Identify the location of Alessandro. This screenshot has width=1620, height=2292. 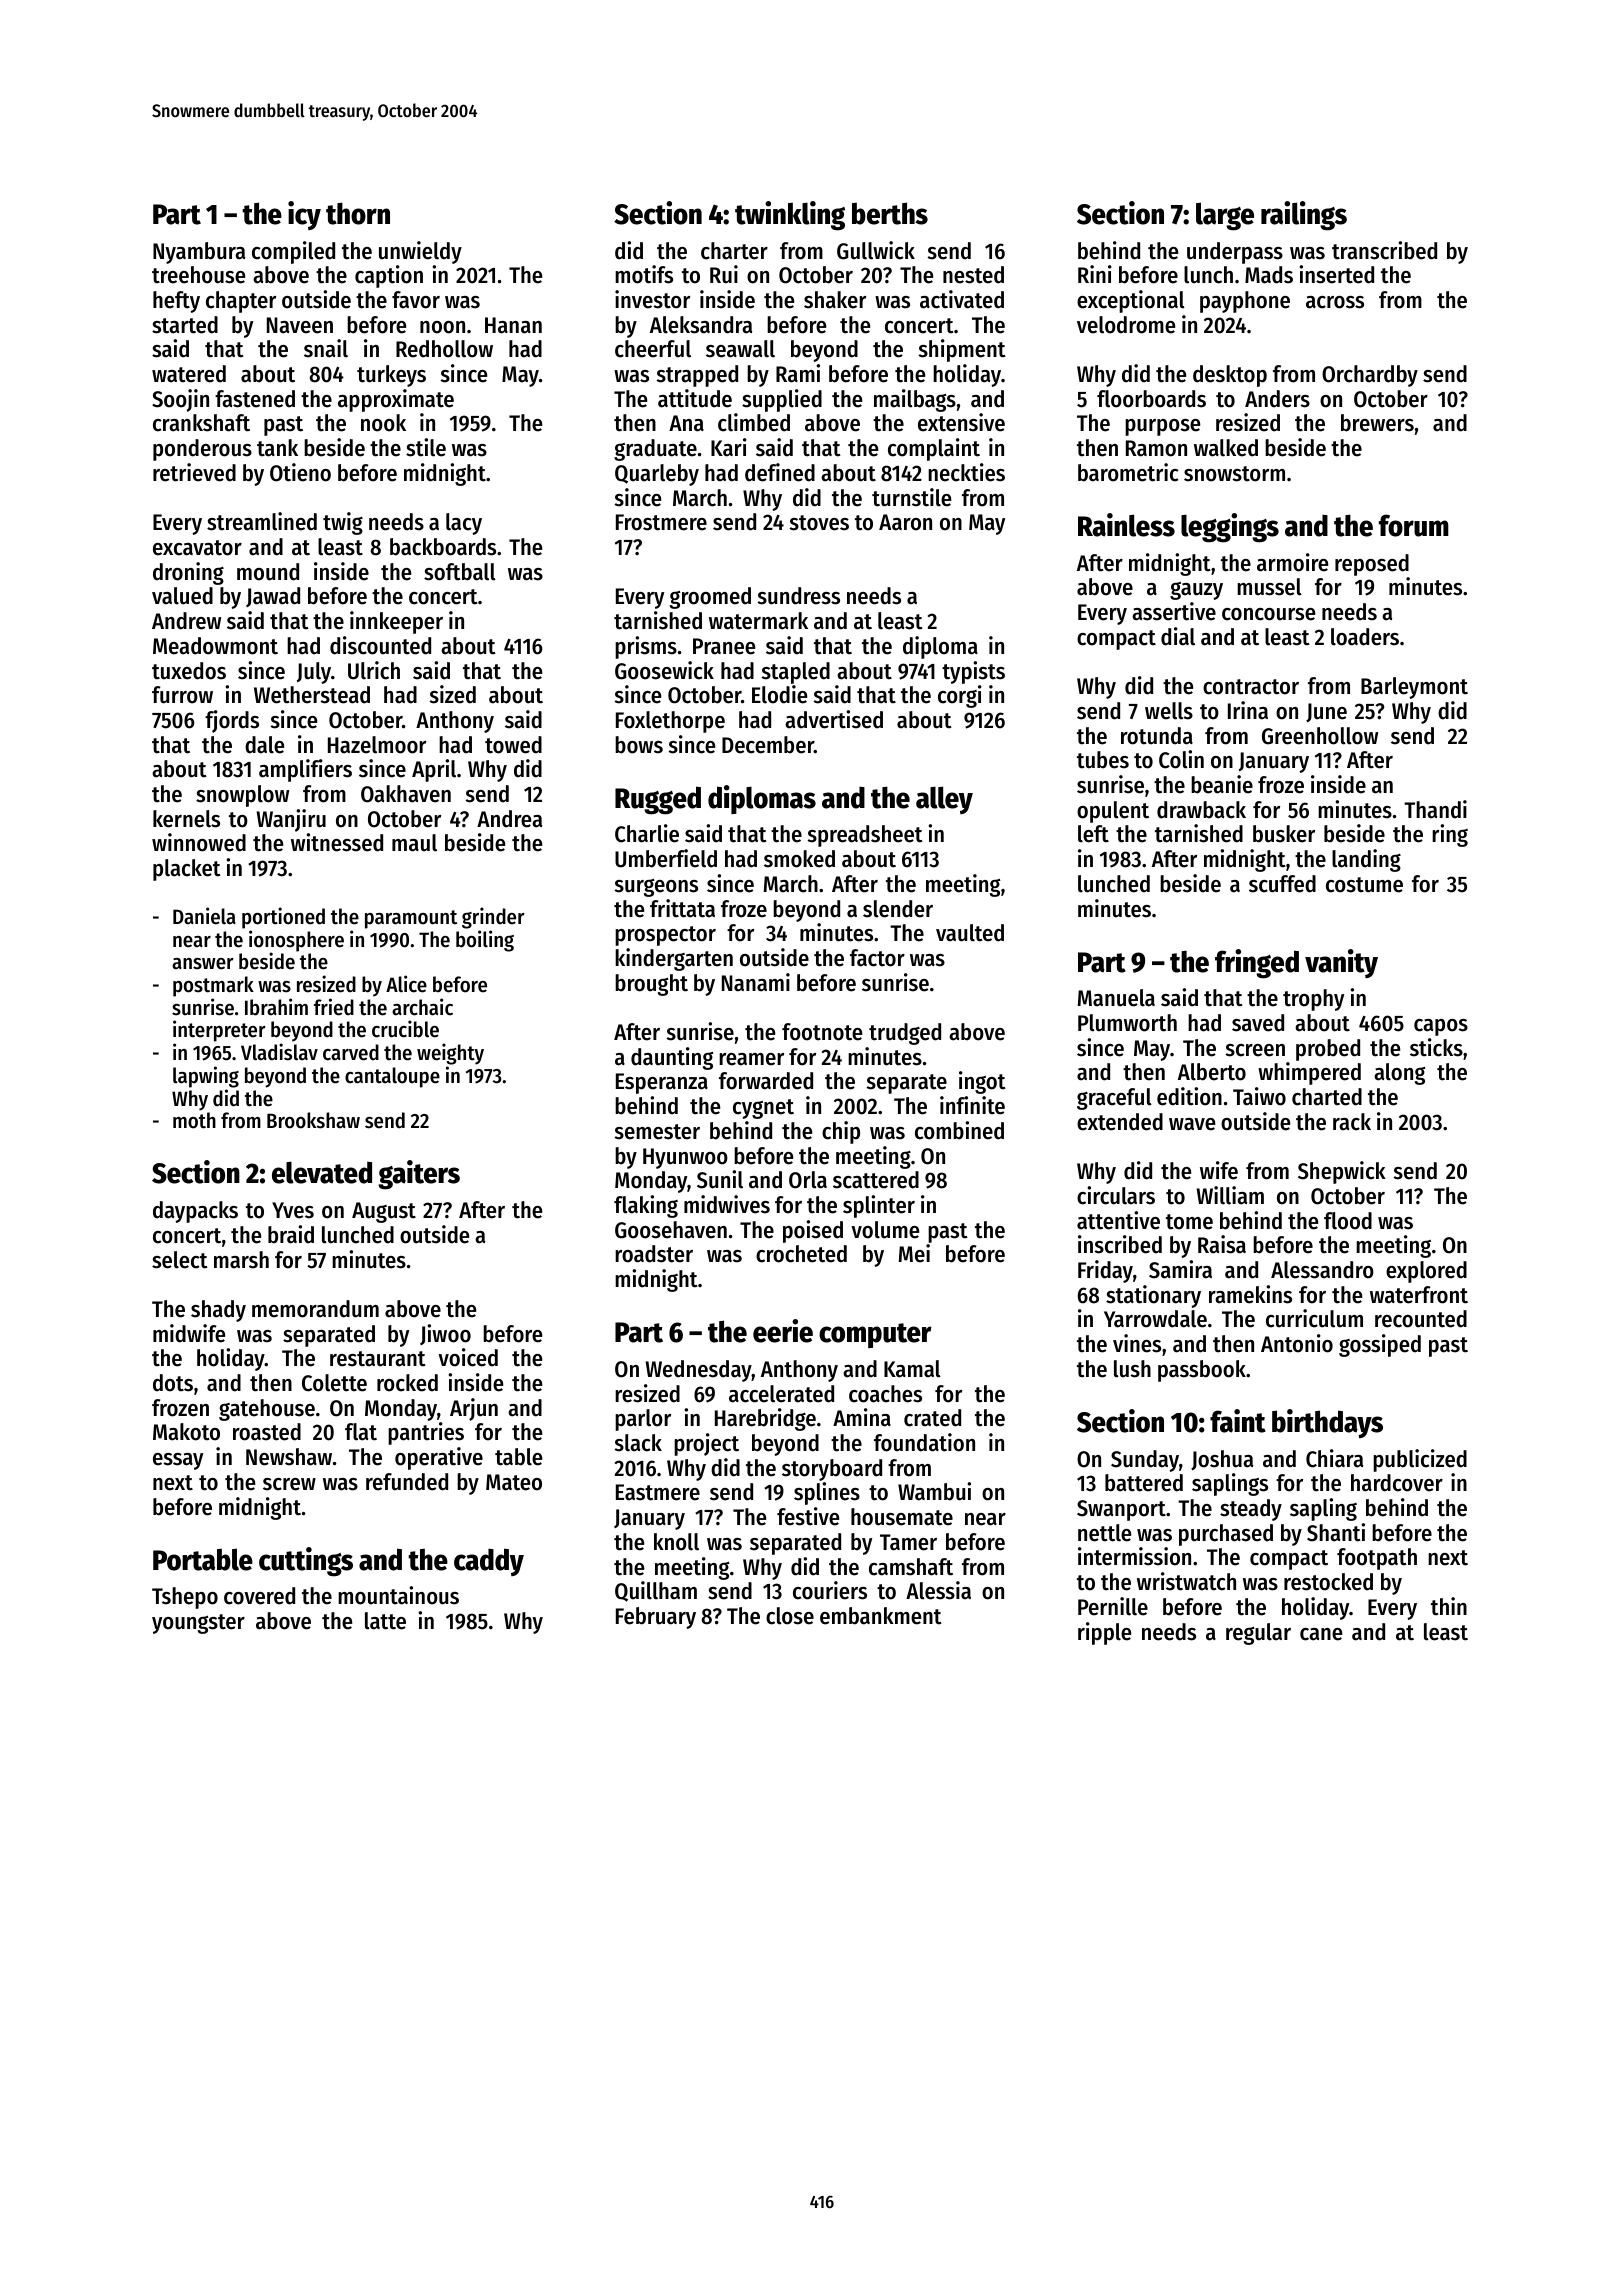
(1322, 1270).
